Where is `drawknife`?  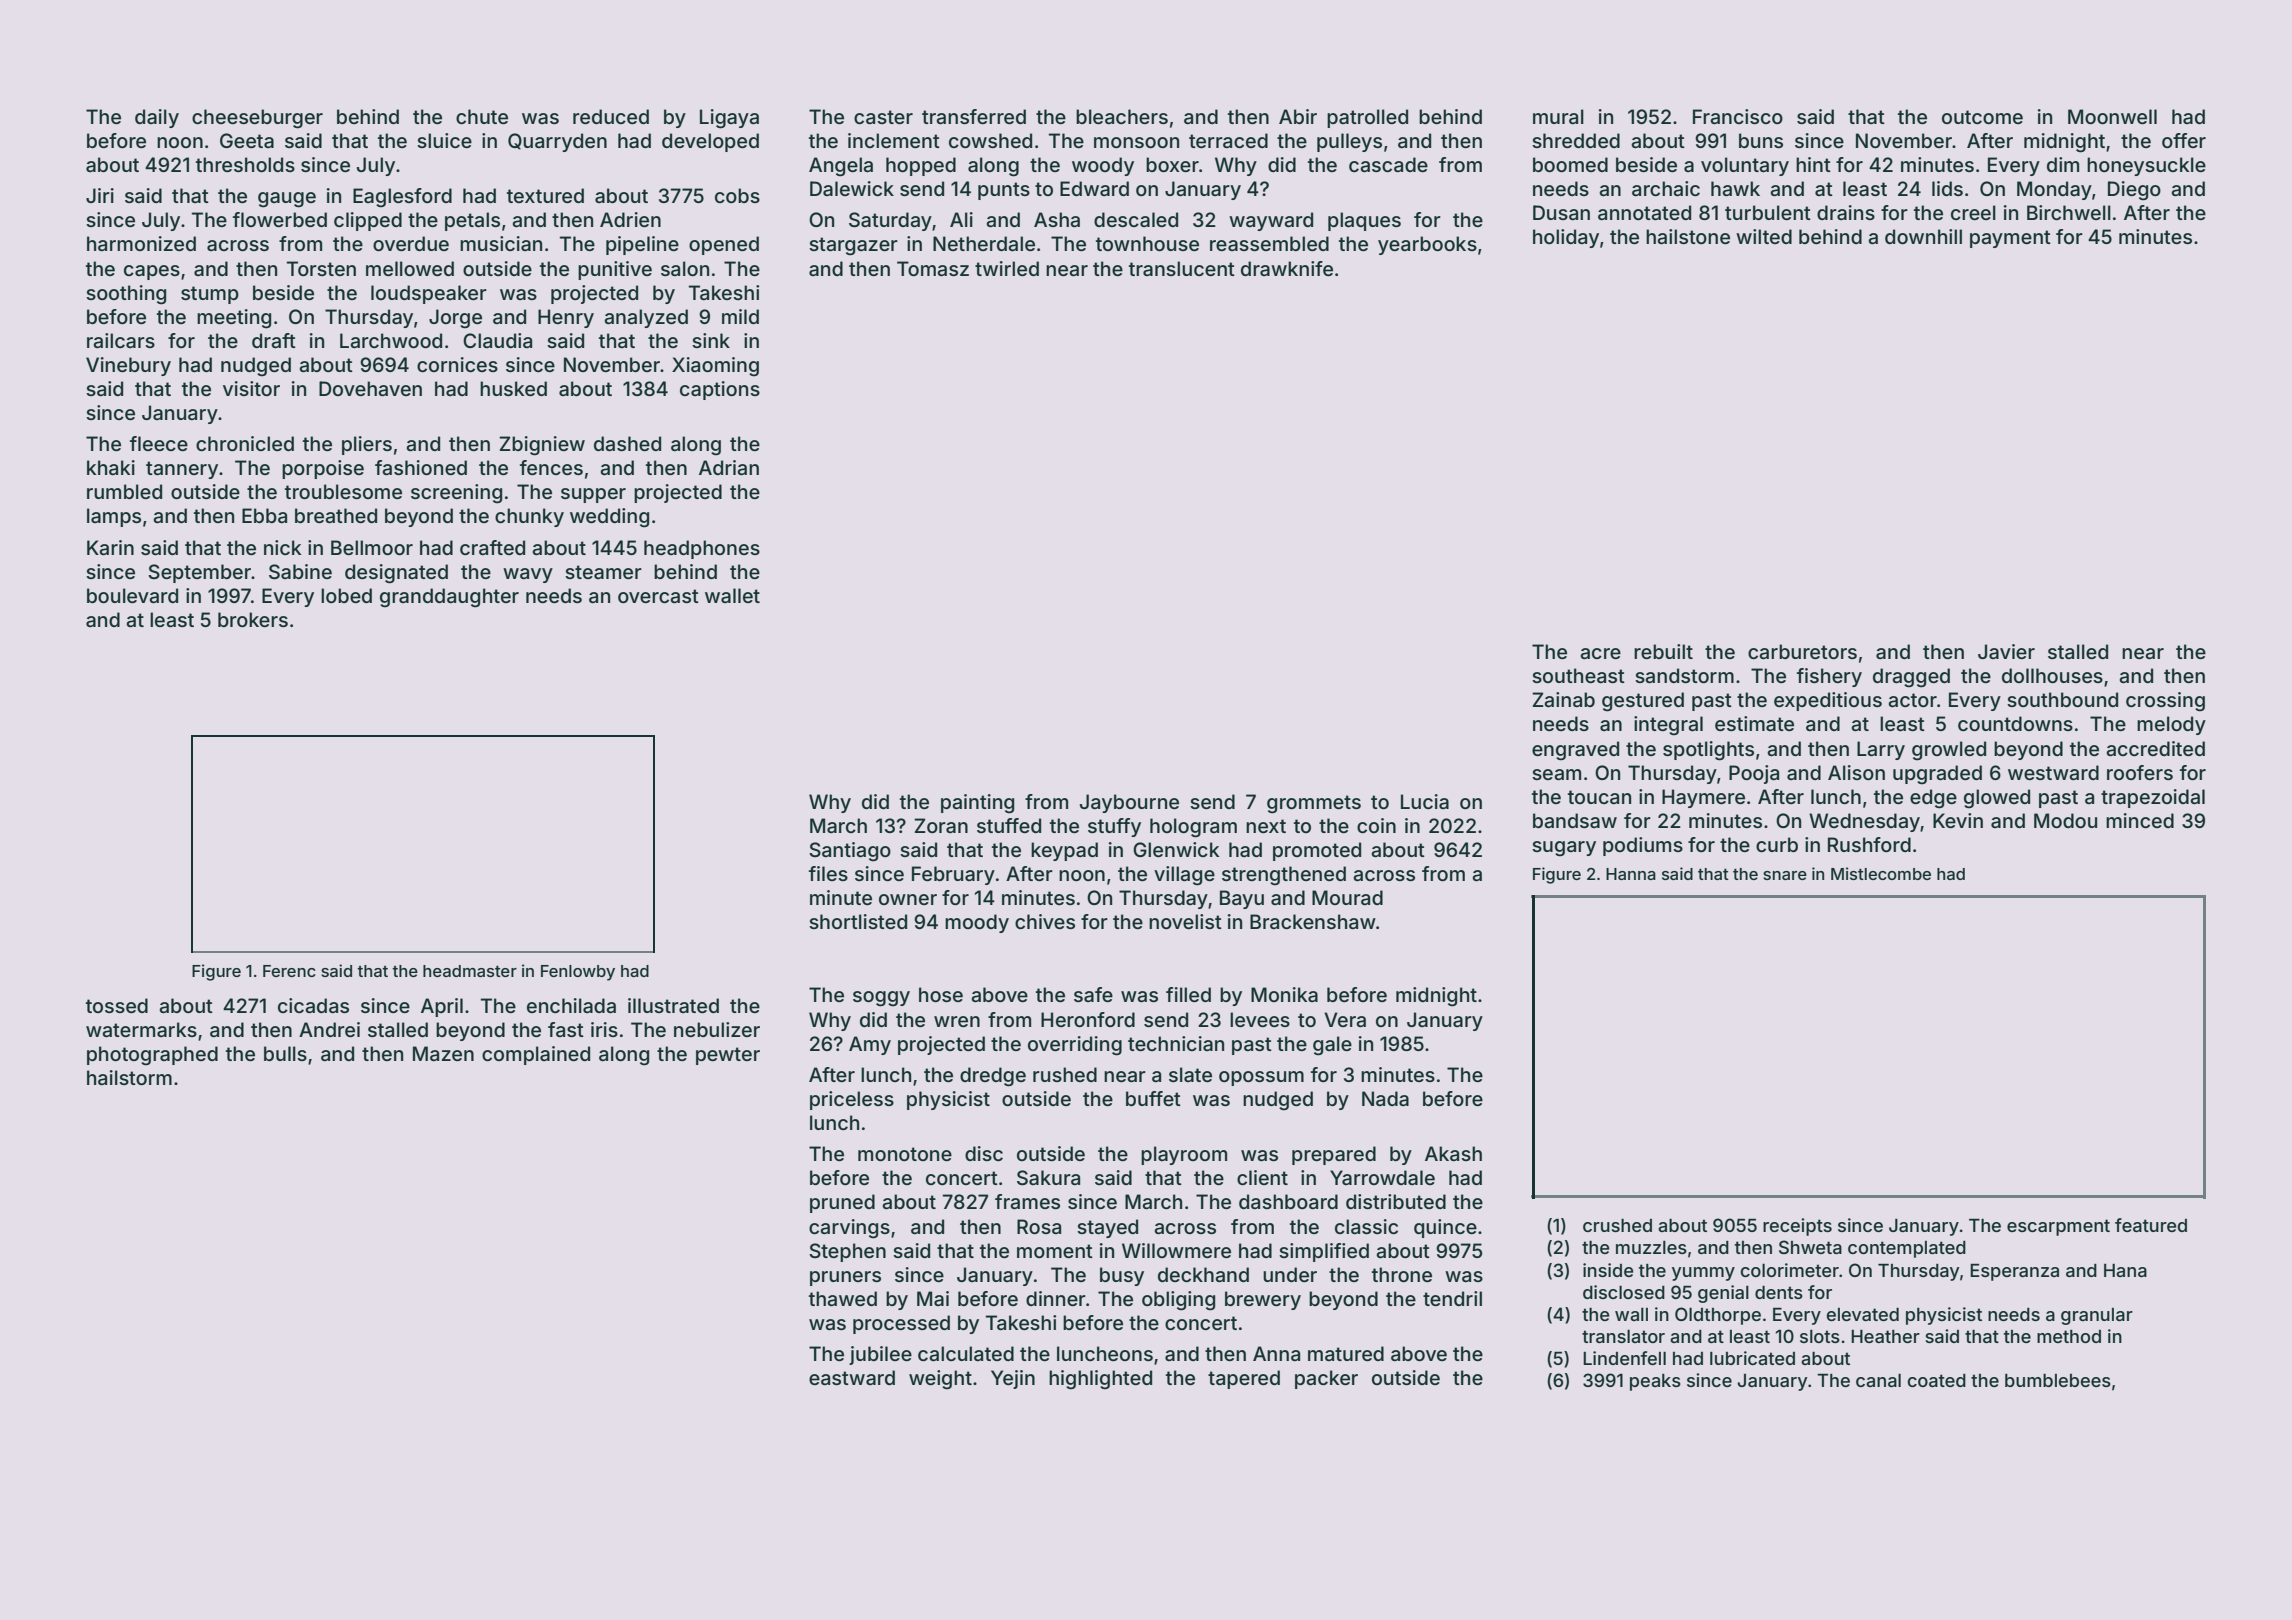
drawknife is located at coordinates (1287, 268).
